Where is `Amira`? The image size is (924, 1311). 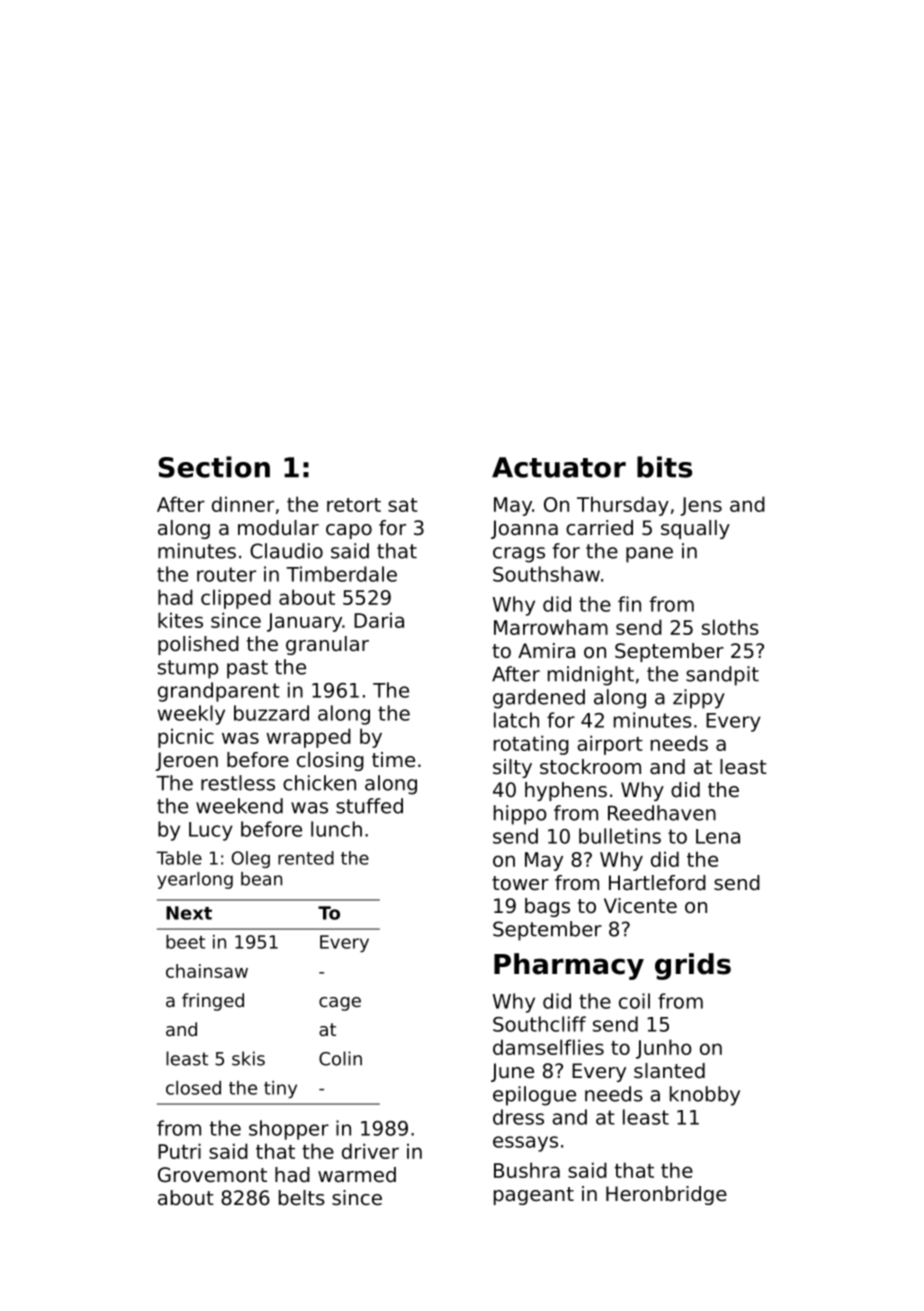 Amira is located at coordinates (546, 650).
